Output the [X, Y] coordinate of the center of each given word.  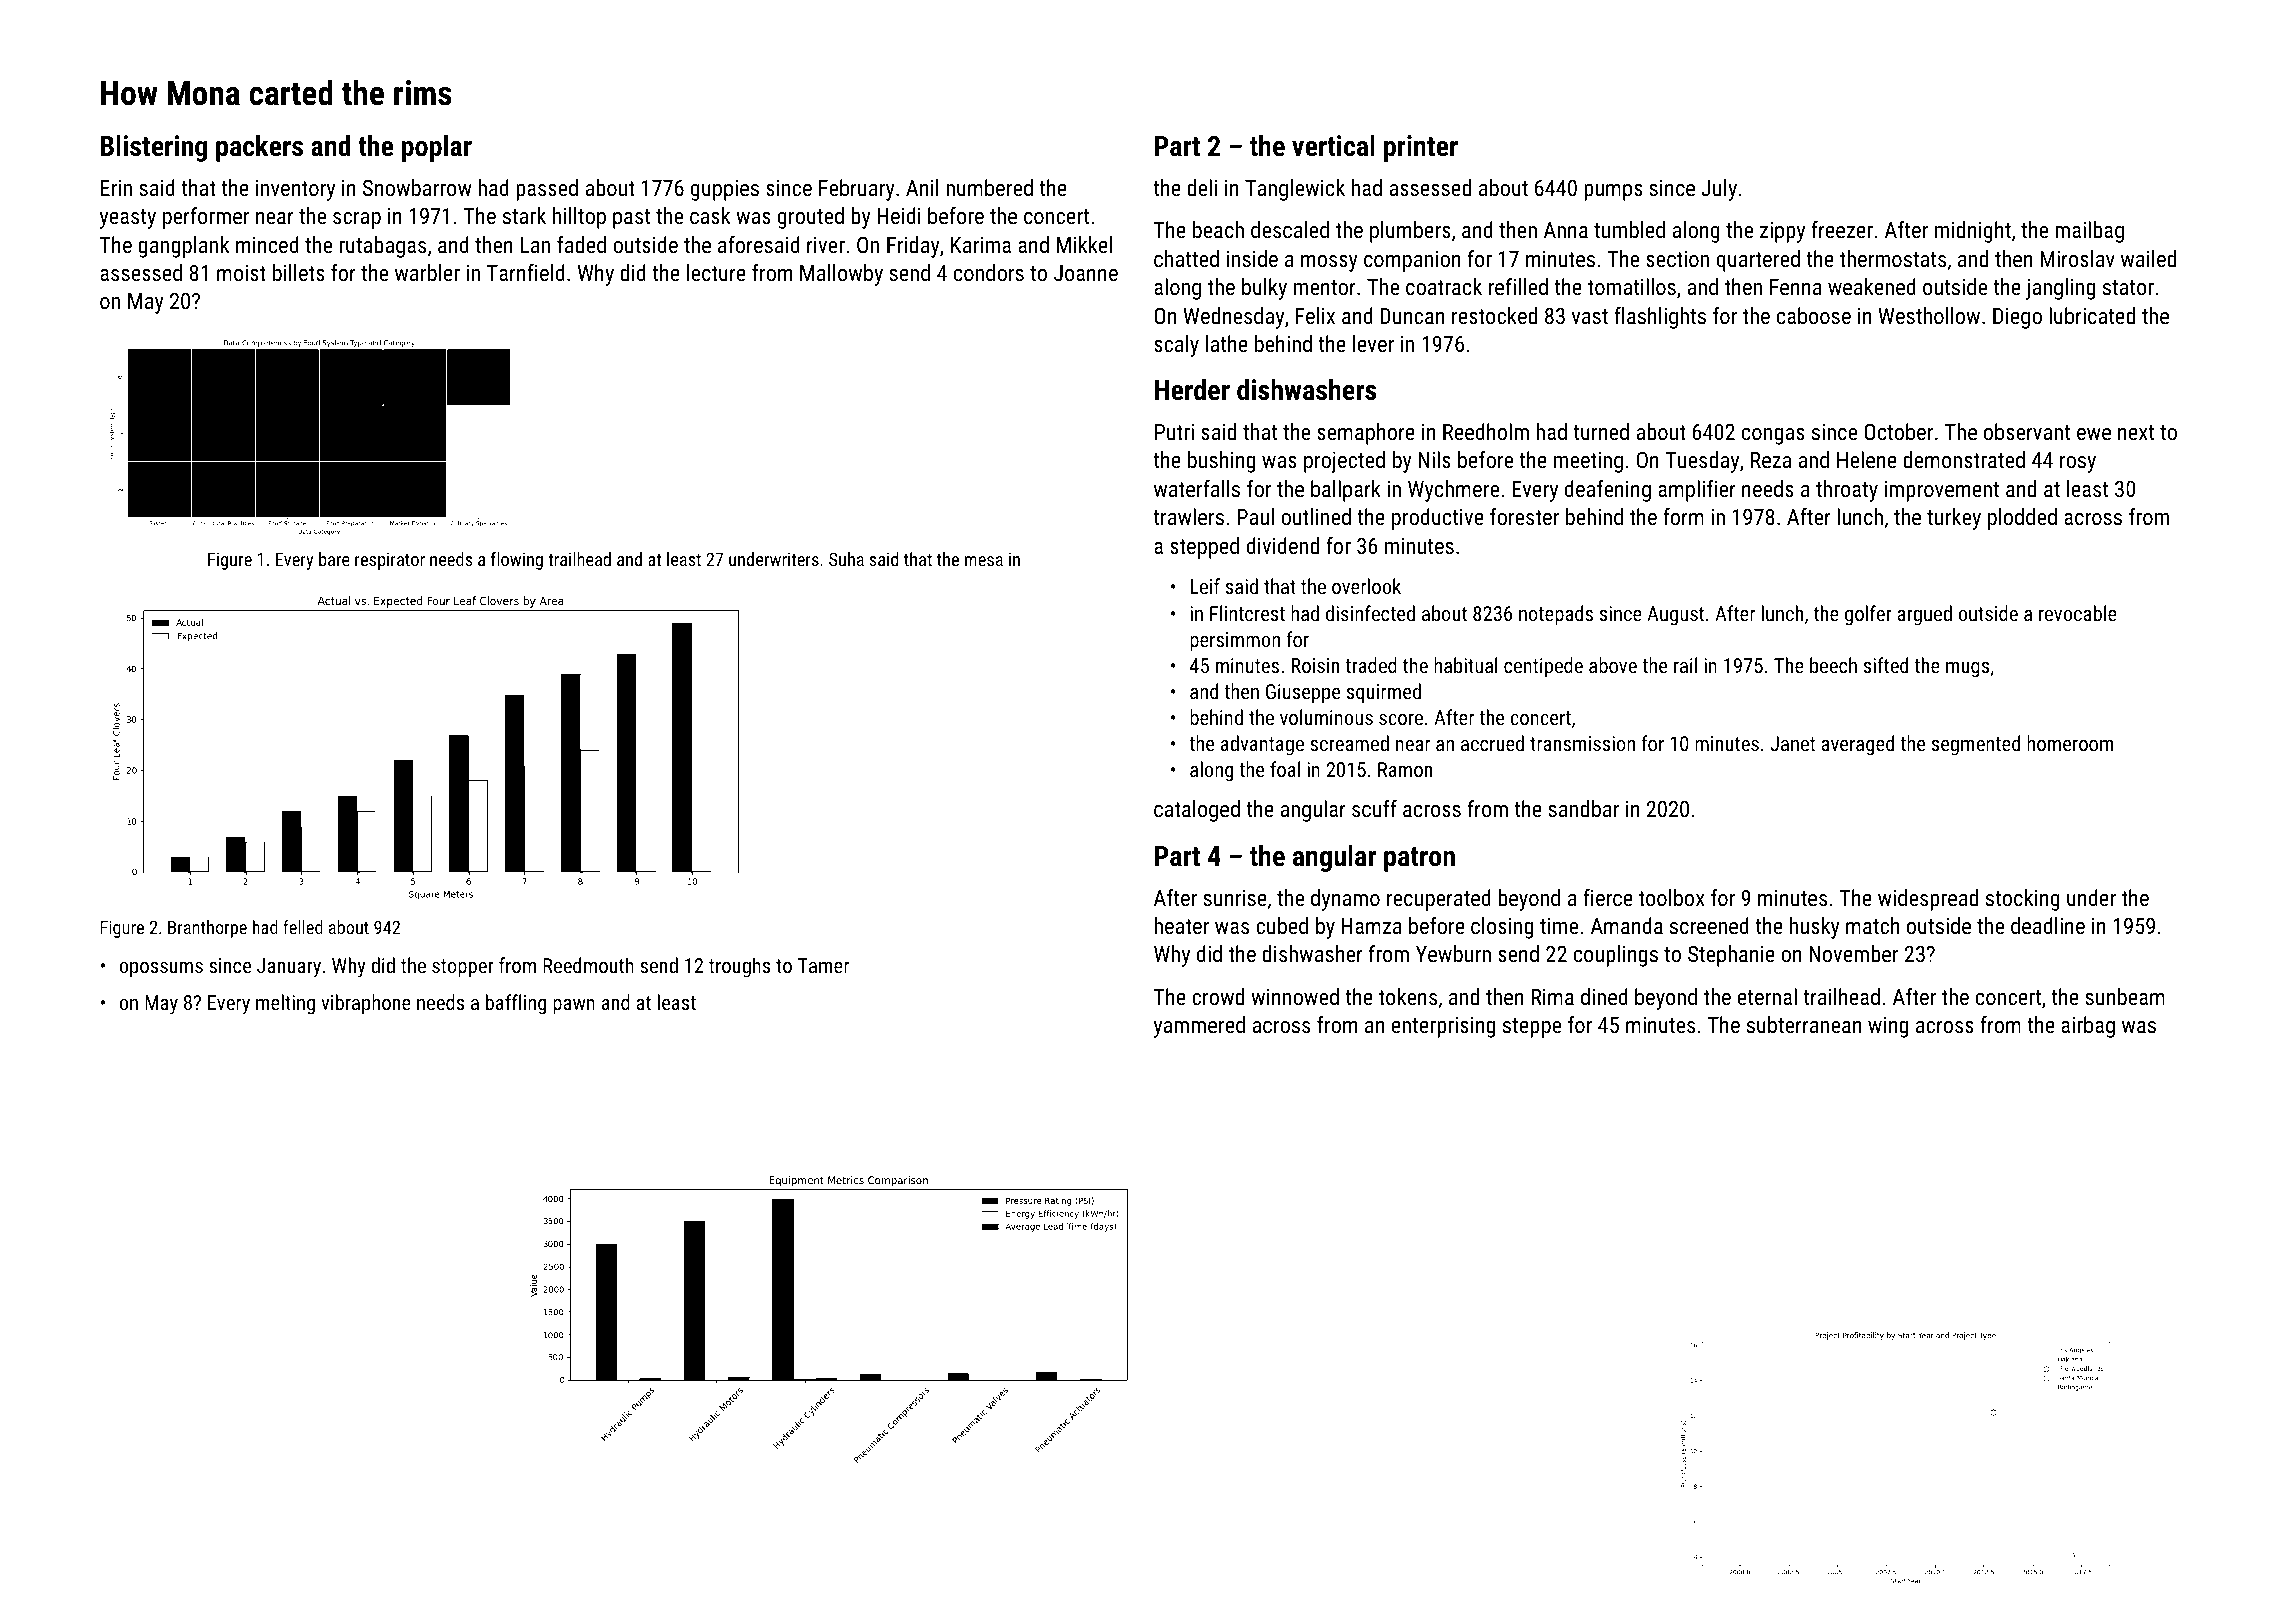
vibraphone [366, 1004]
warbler [427, 272]
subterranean [1804, 1024]
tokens [1408, 996]
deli [1202, 187]
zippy [1782, 232]
